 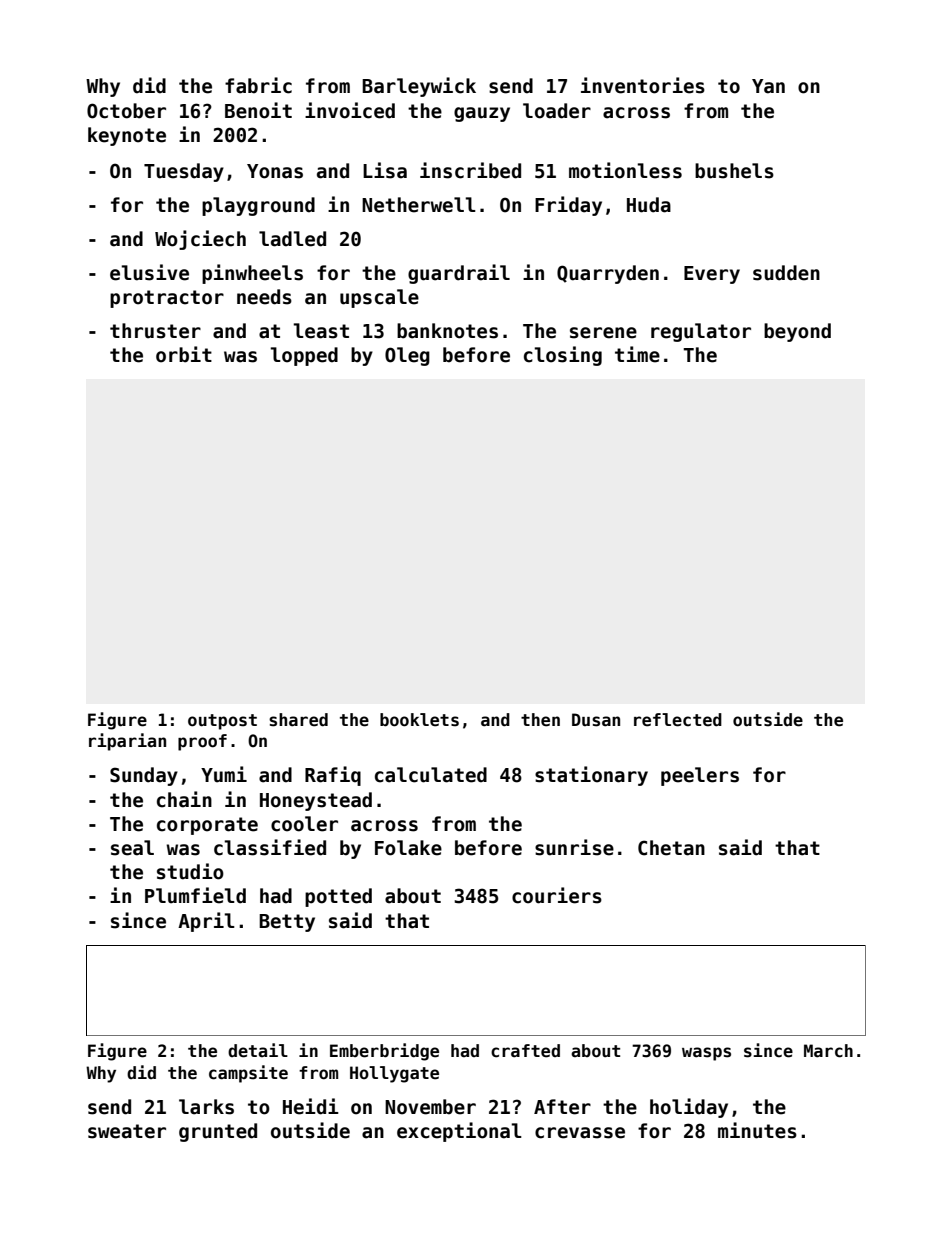 I want to click on thruster, so click(x=155, y=331).
